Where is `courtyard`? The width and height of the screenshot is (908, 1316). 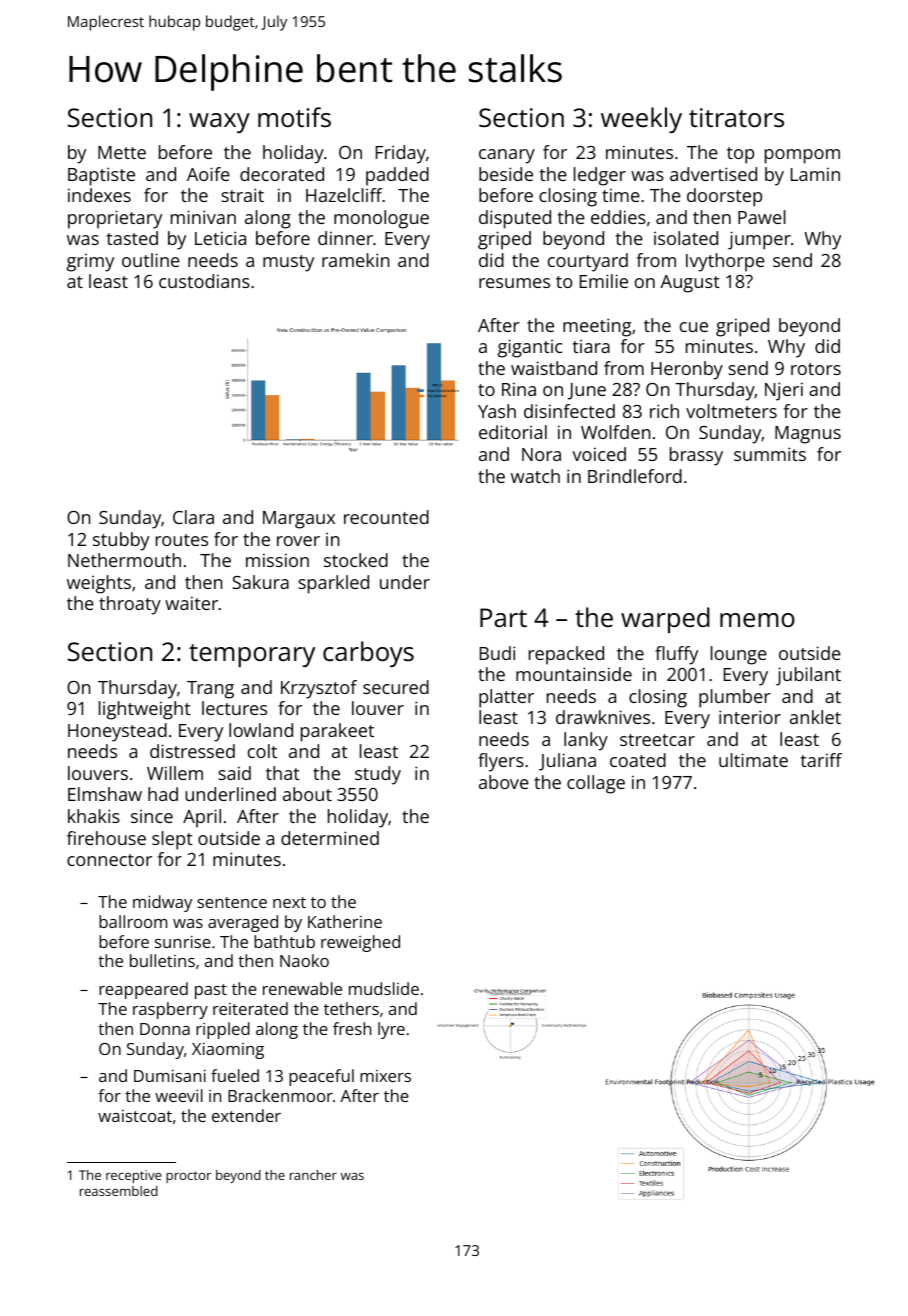 courtyard is located at coordinates (588, 262).
